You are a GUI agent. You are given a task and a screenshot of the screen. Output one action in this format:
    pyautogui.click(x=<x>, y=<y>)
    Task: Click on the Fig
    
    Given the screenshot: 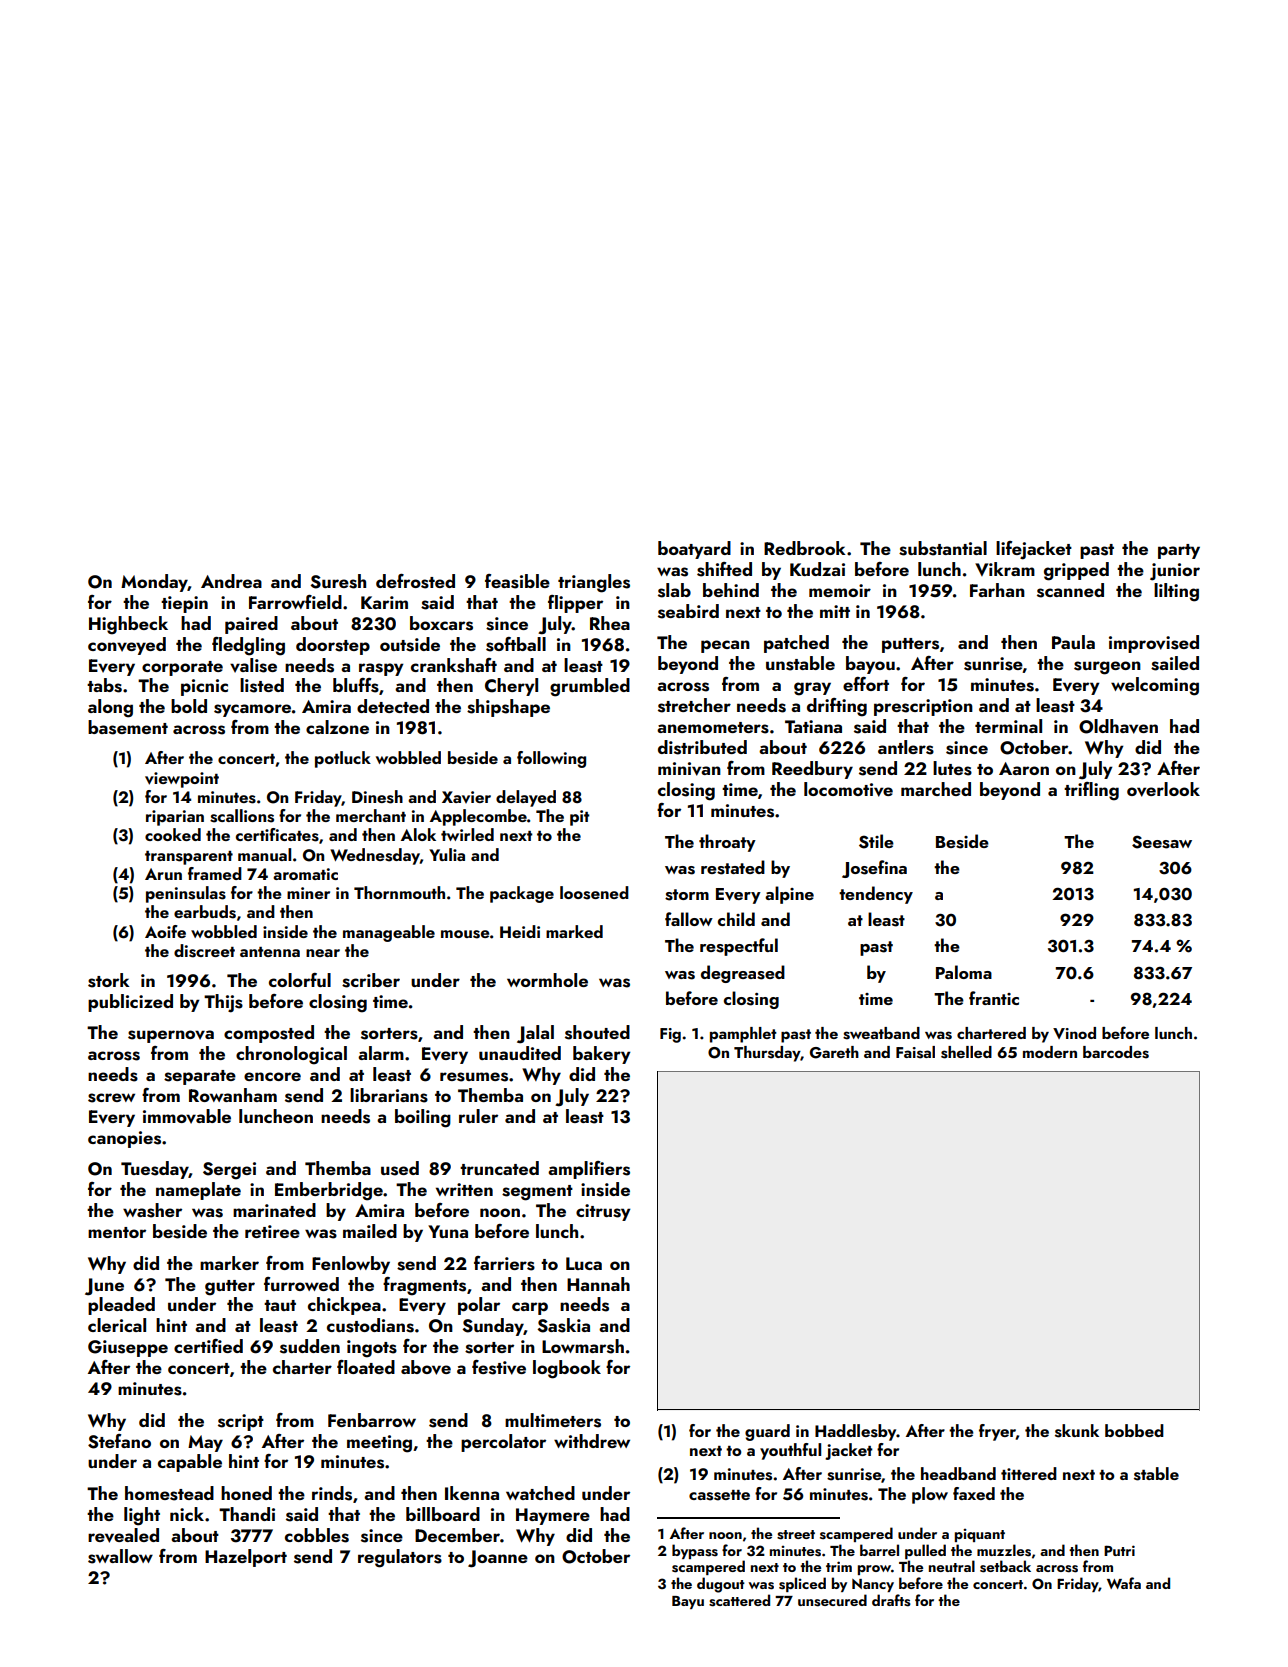 What is the action you would take?
    pyautogui.click(x=670, y=1035)
